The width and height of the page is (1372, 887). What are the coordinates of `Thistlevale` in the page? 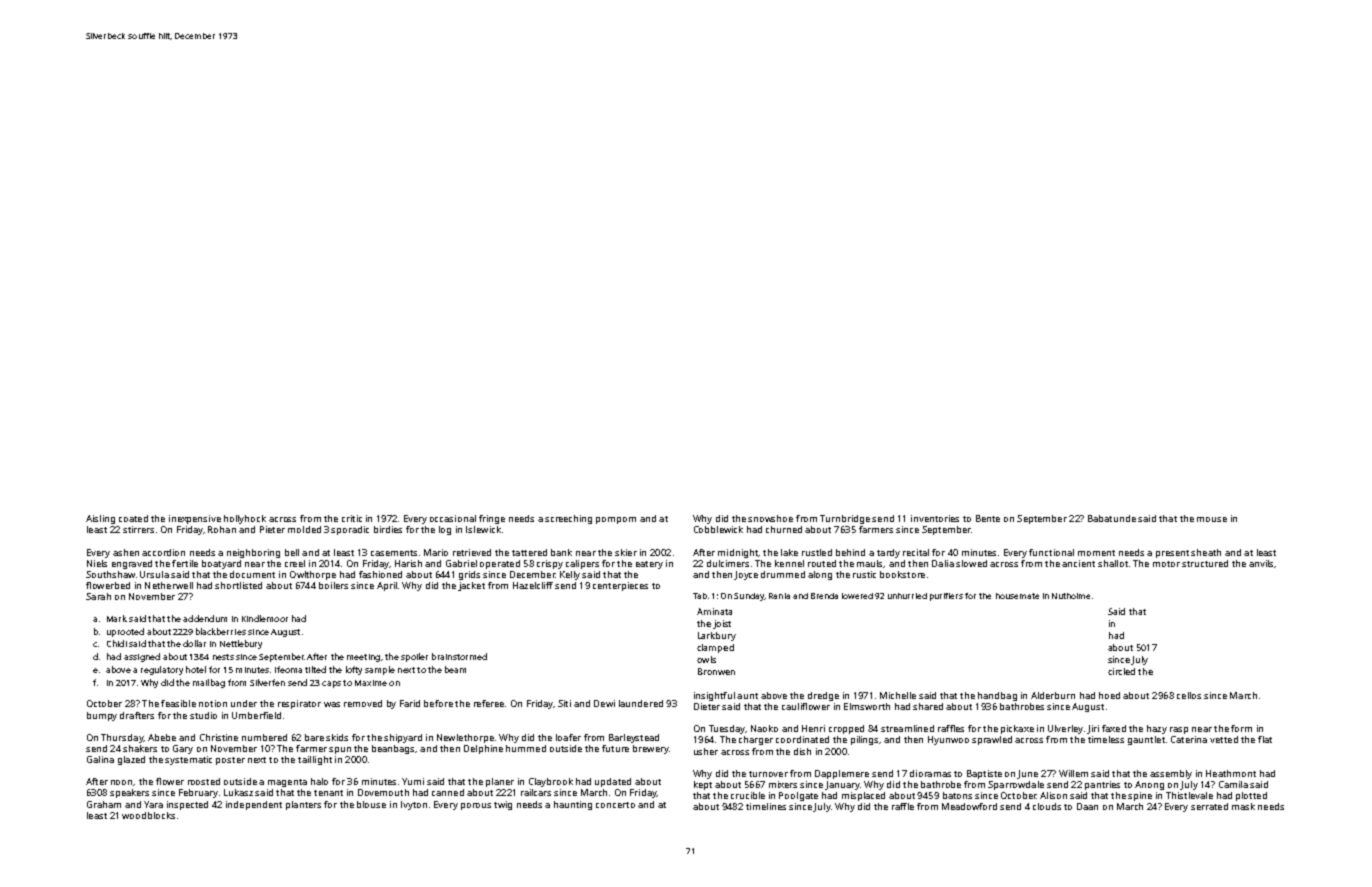 It's located at (1189, 795).
